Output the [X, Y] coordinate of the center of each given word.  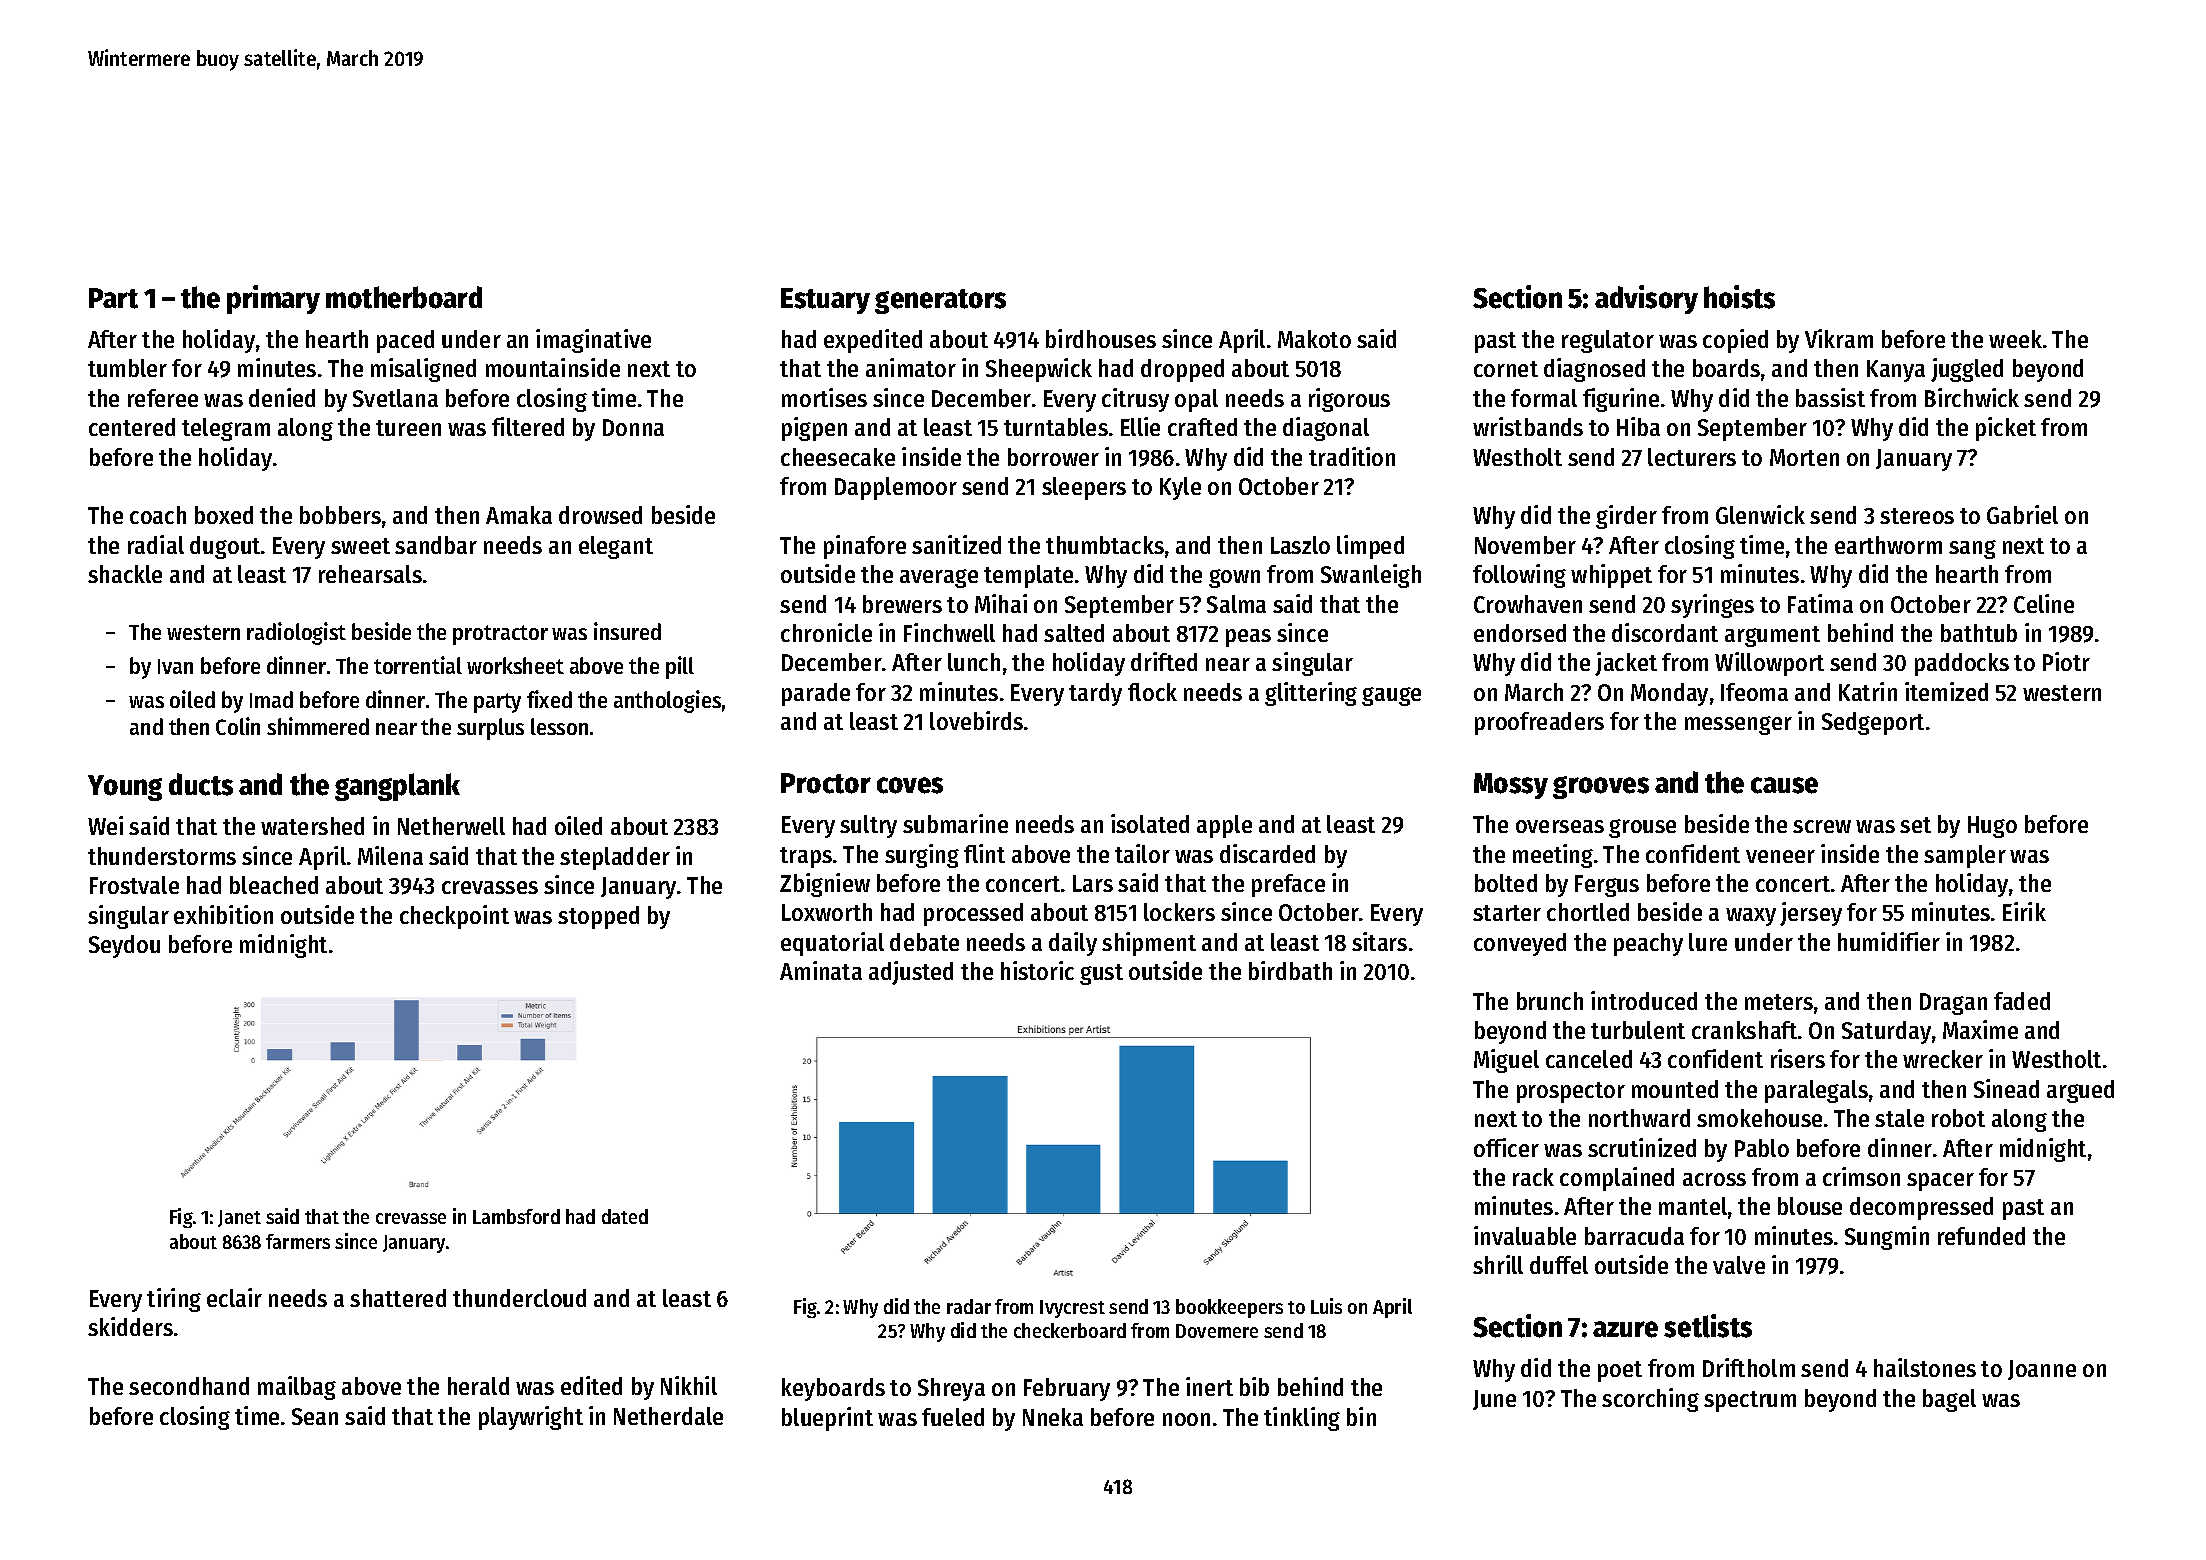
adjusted [911, 973]
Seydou [124, 946]
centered [132, 427]
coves [910, 785]
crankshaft [1744, 1030]
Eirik [2024, 911]
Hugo [1992, 827]
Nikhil [689, 1385]
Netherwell [451, 826]
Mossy [1511, 786]
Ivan [175, 666]
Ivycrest [1072, 1309]
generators [940, 301]
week [2015, 339]
